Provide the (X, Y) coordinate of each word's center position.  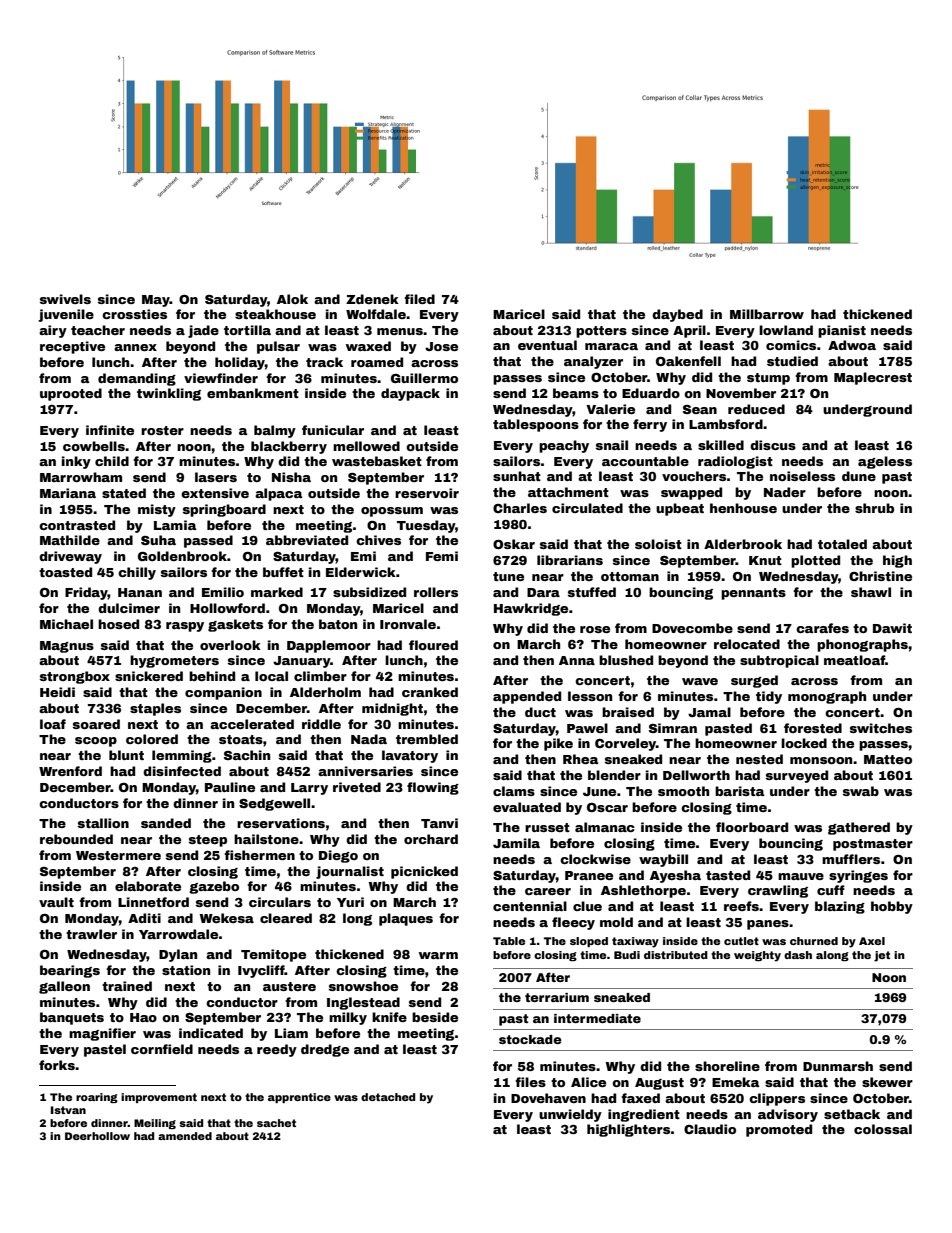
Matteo (888, 759)
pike (558, 744)
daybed (677, 315)
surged (754, 681)
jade (203, 331)
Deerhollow (97, 1136)
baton (338, 624)
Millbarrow (767, 314)
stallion (103, 823)
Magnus (67, 647)
